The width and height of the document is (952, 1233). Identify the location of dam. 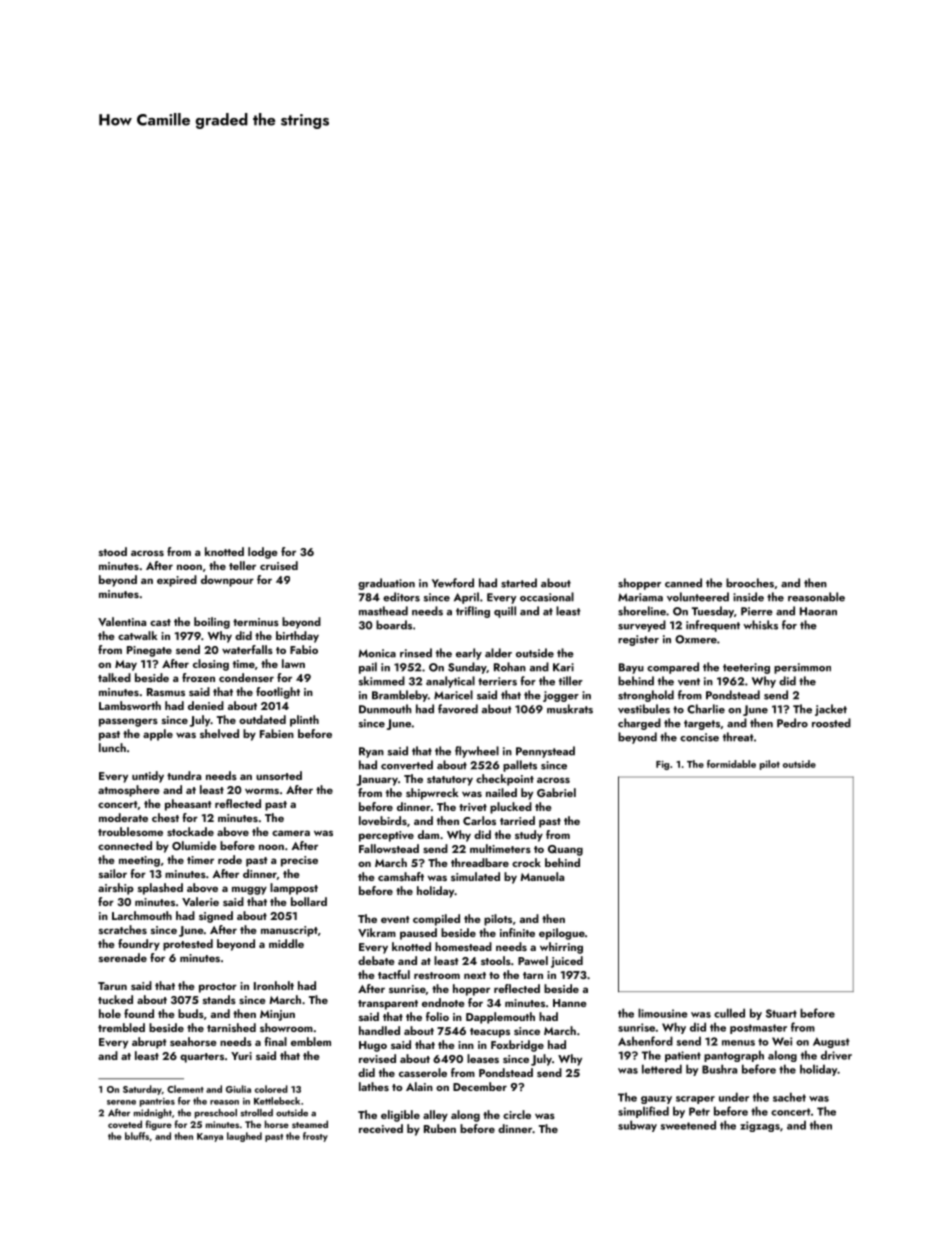
(428, 834).
